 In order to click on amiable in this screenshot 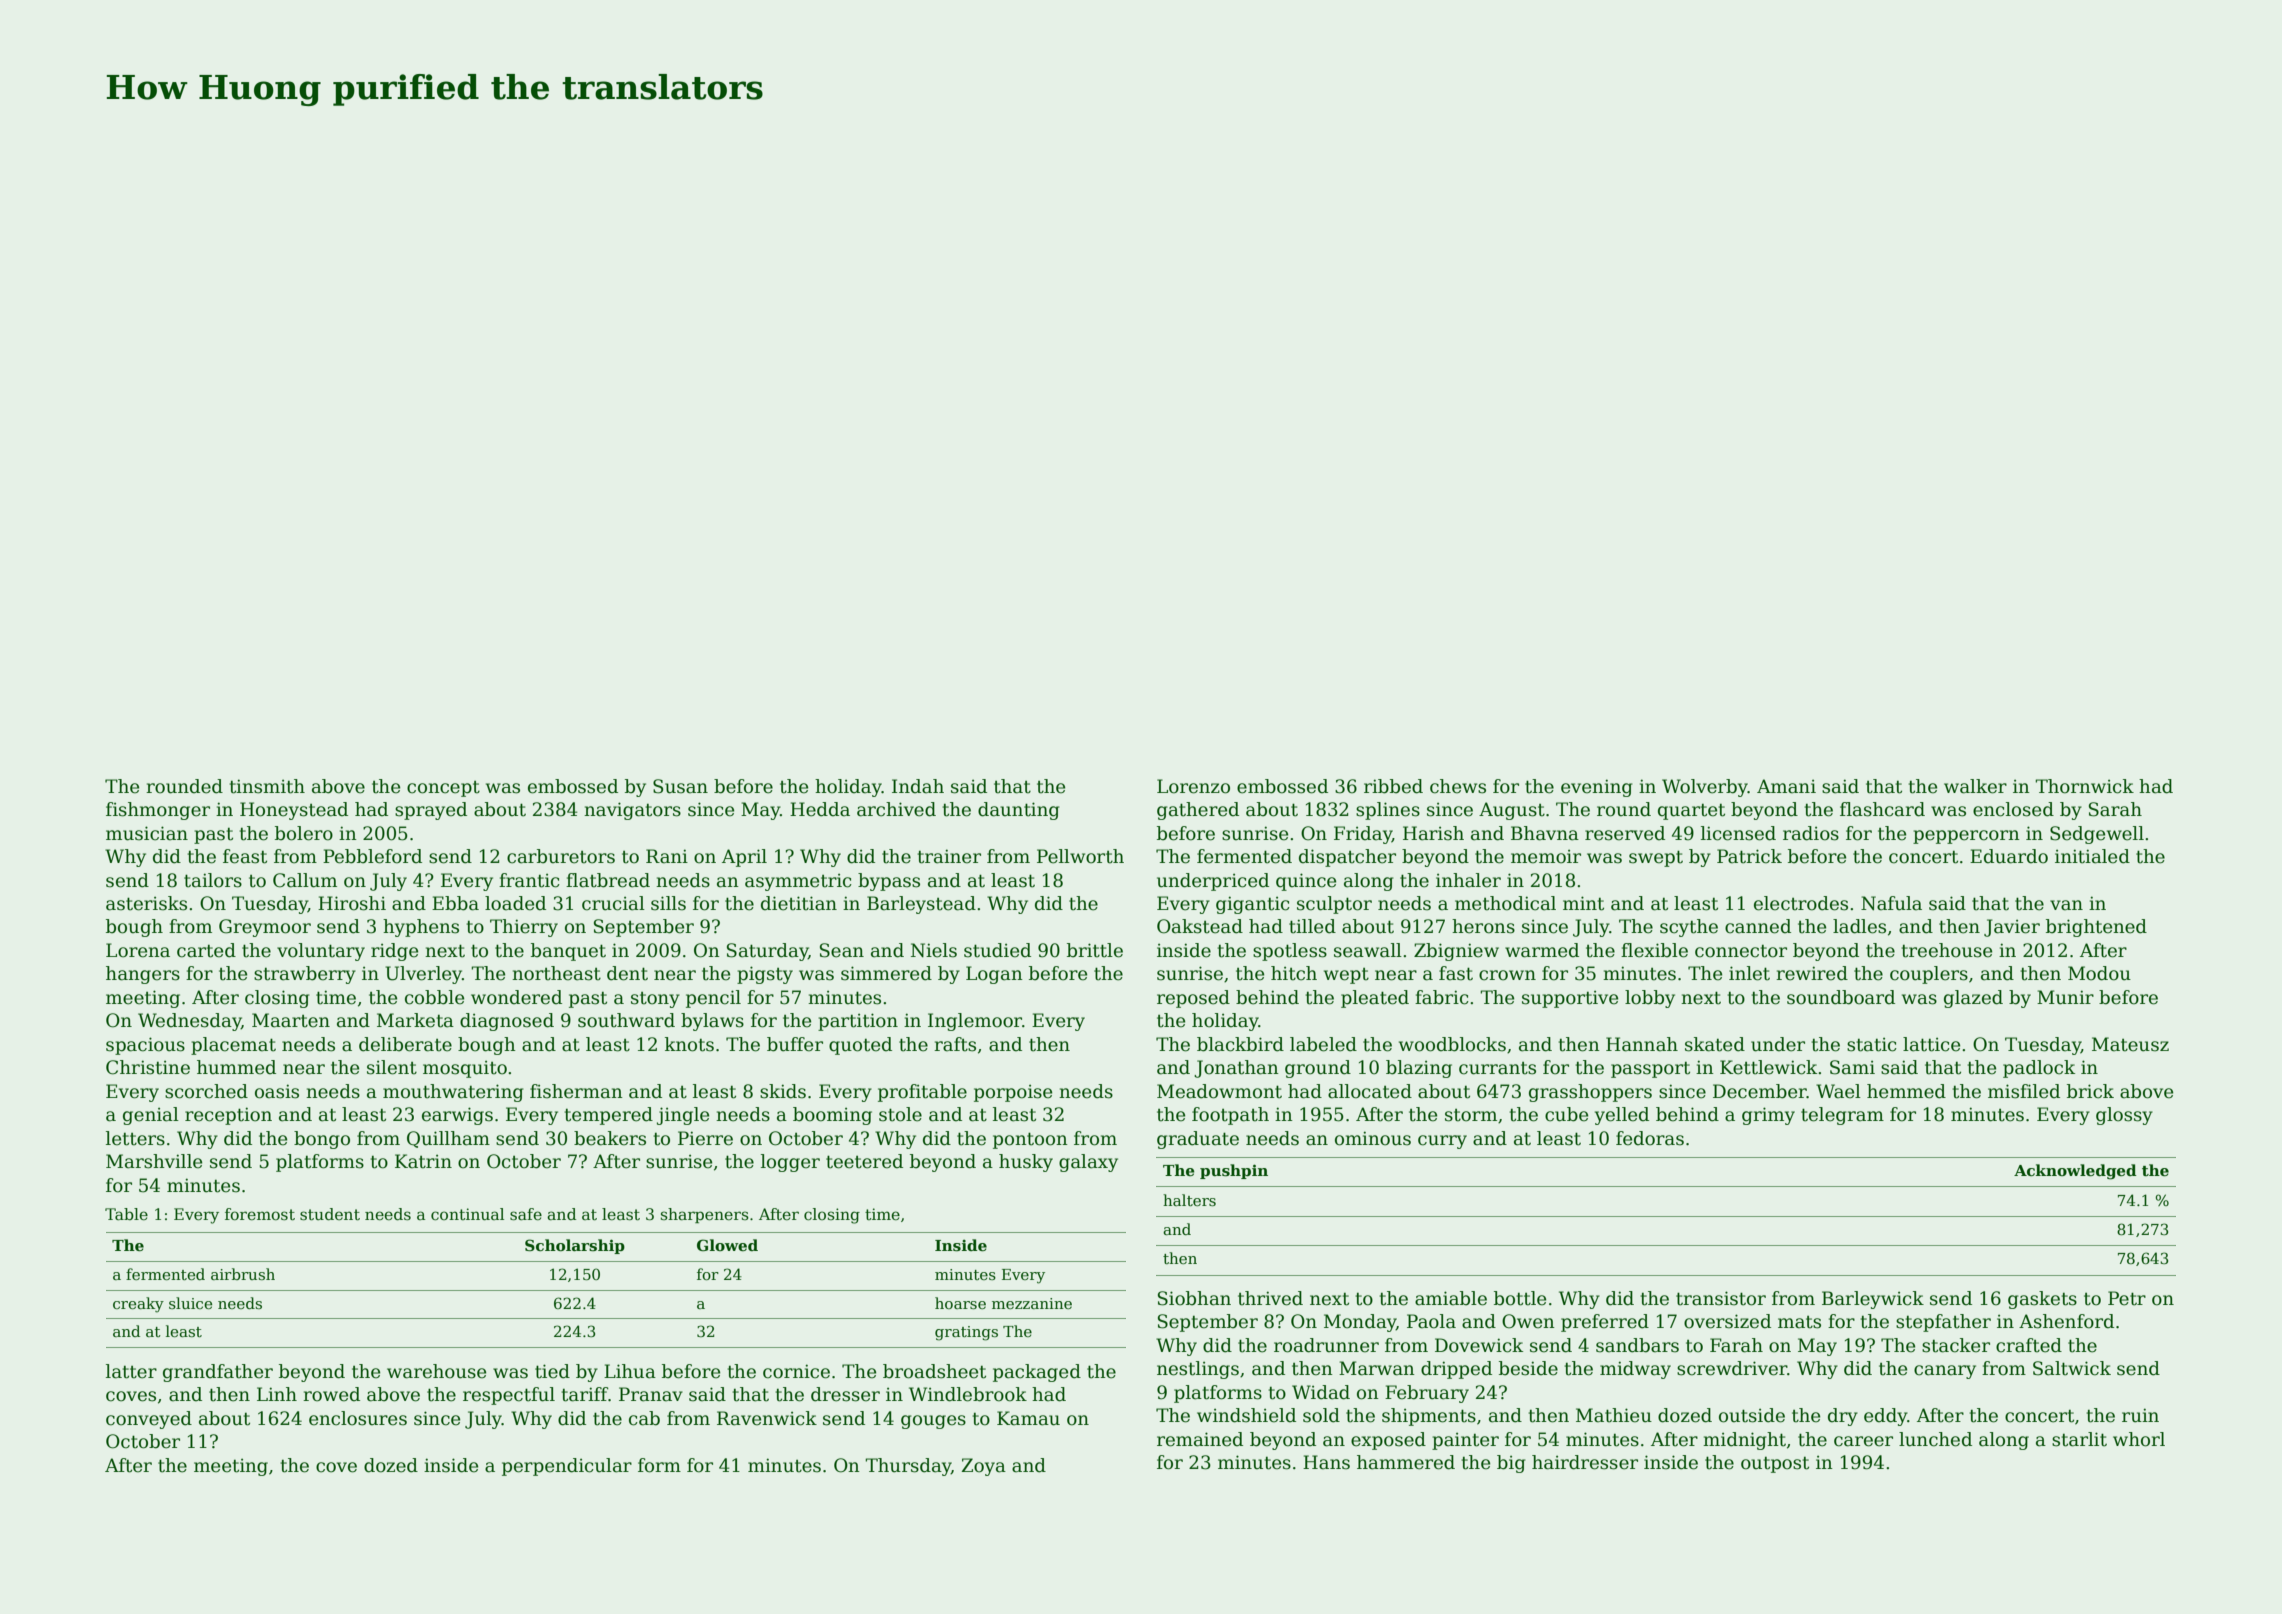, I will do `click(1451, 1298)`.
